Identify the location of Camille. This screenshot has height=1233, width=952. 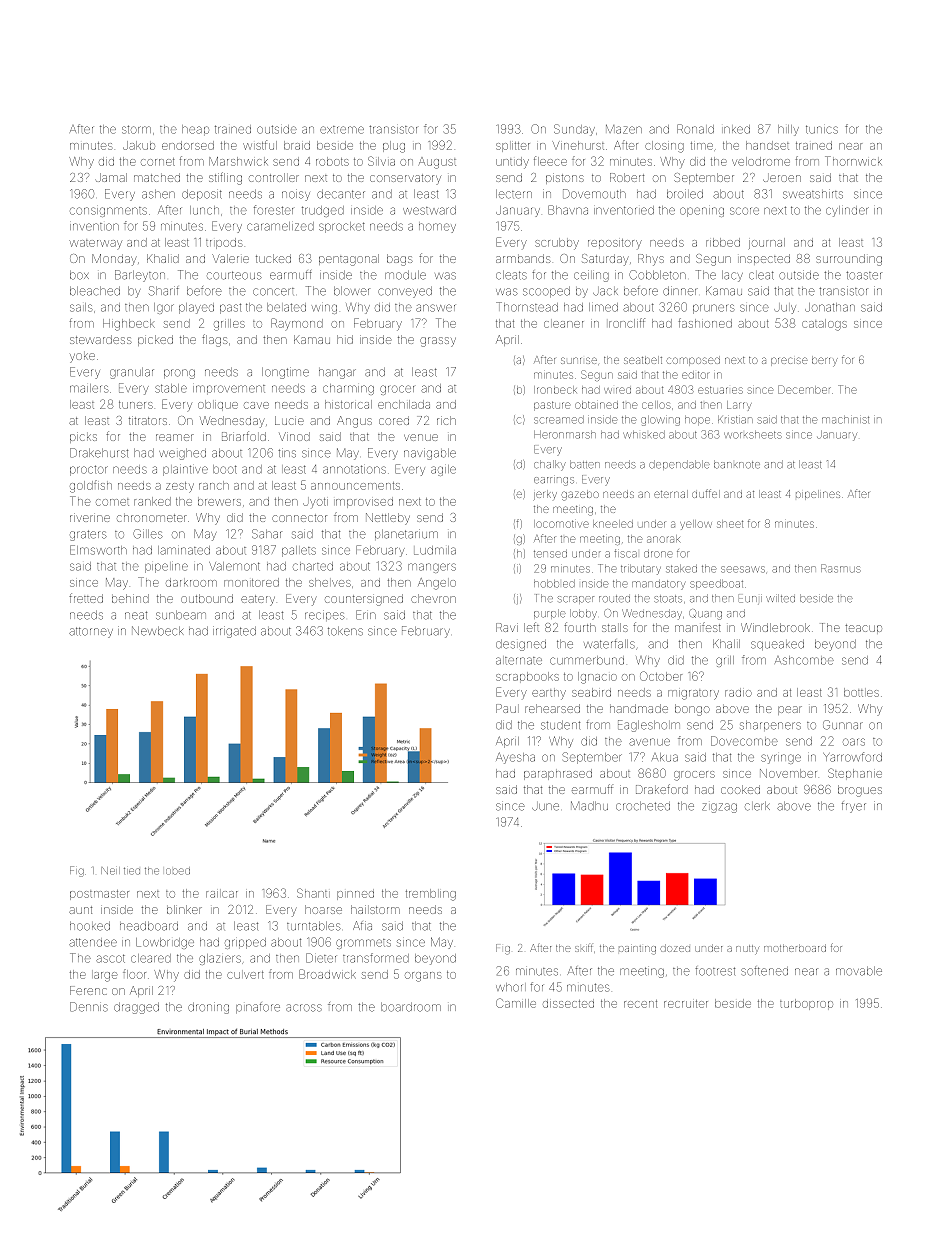
(516, 1003).
